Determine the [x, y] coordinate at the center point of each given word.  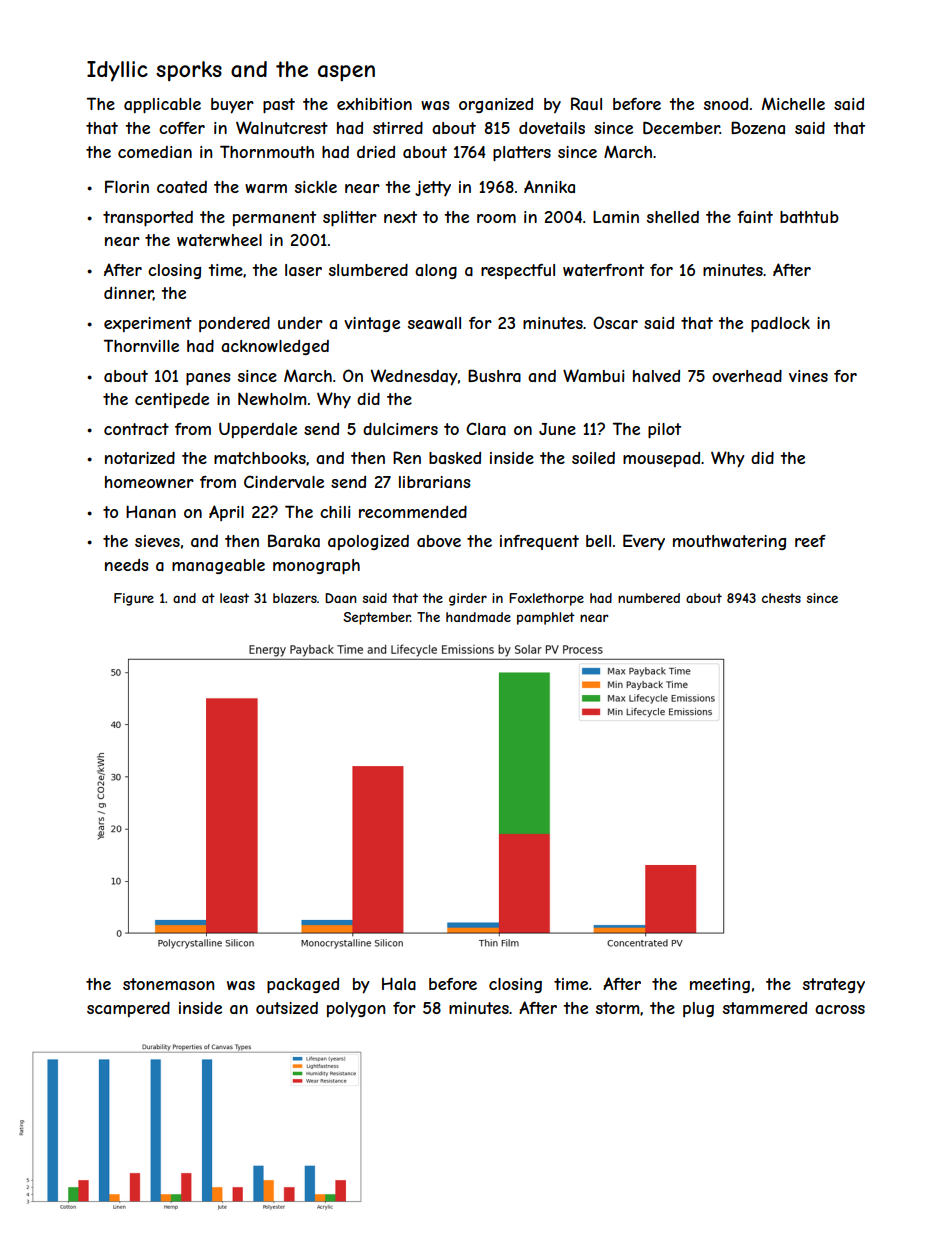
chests [781, 598]
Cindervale [284, 481]
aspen [346, 73]
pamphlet [546, 618]
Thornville [141, 345]
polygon [356, 1010]
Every [644, 542]
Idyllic [117, 71]
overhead [747, 376]
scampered [128, 1009]
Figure [134, 599]
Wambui [593, 375]
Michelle [793, 103]
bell [598, 541]
